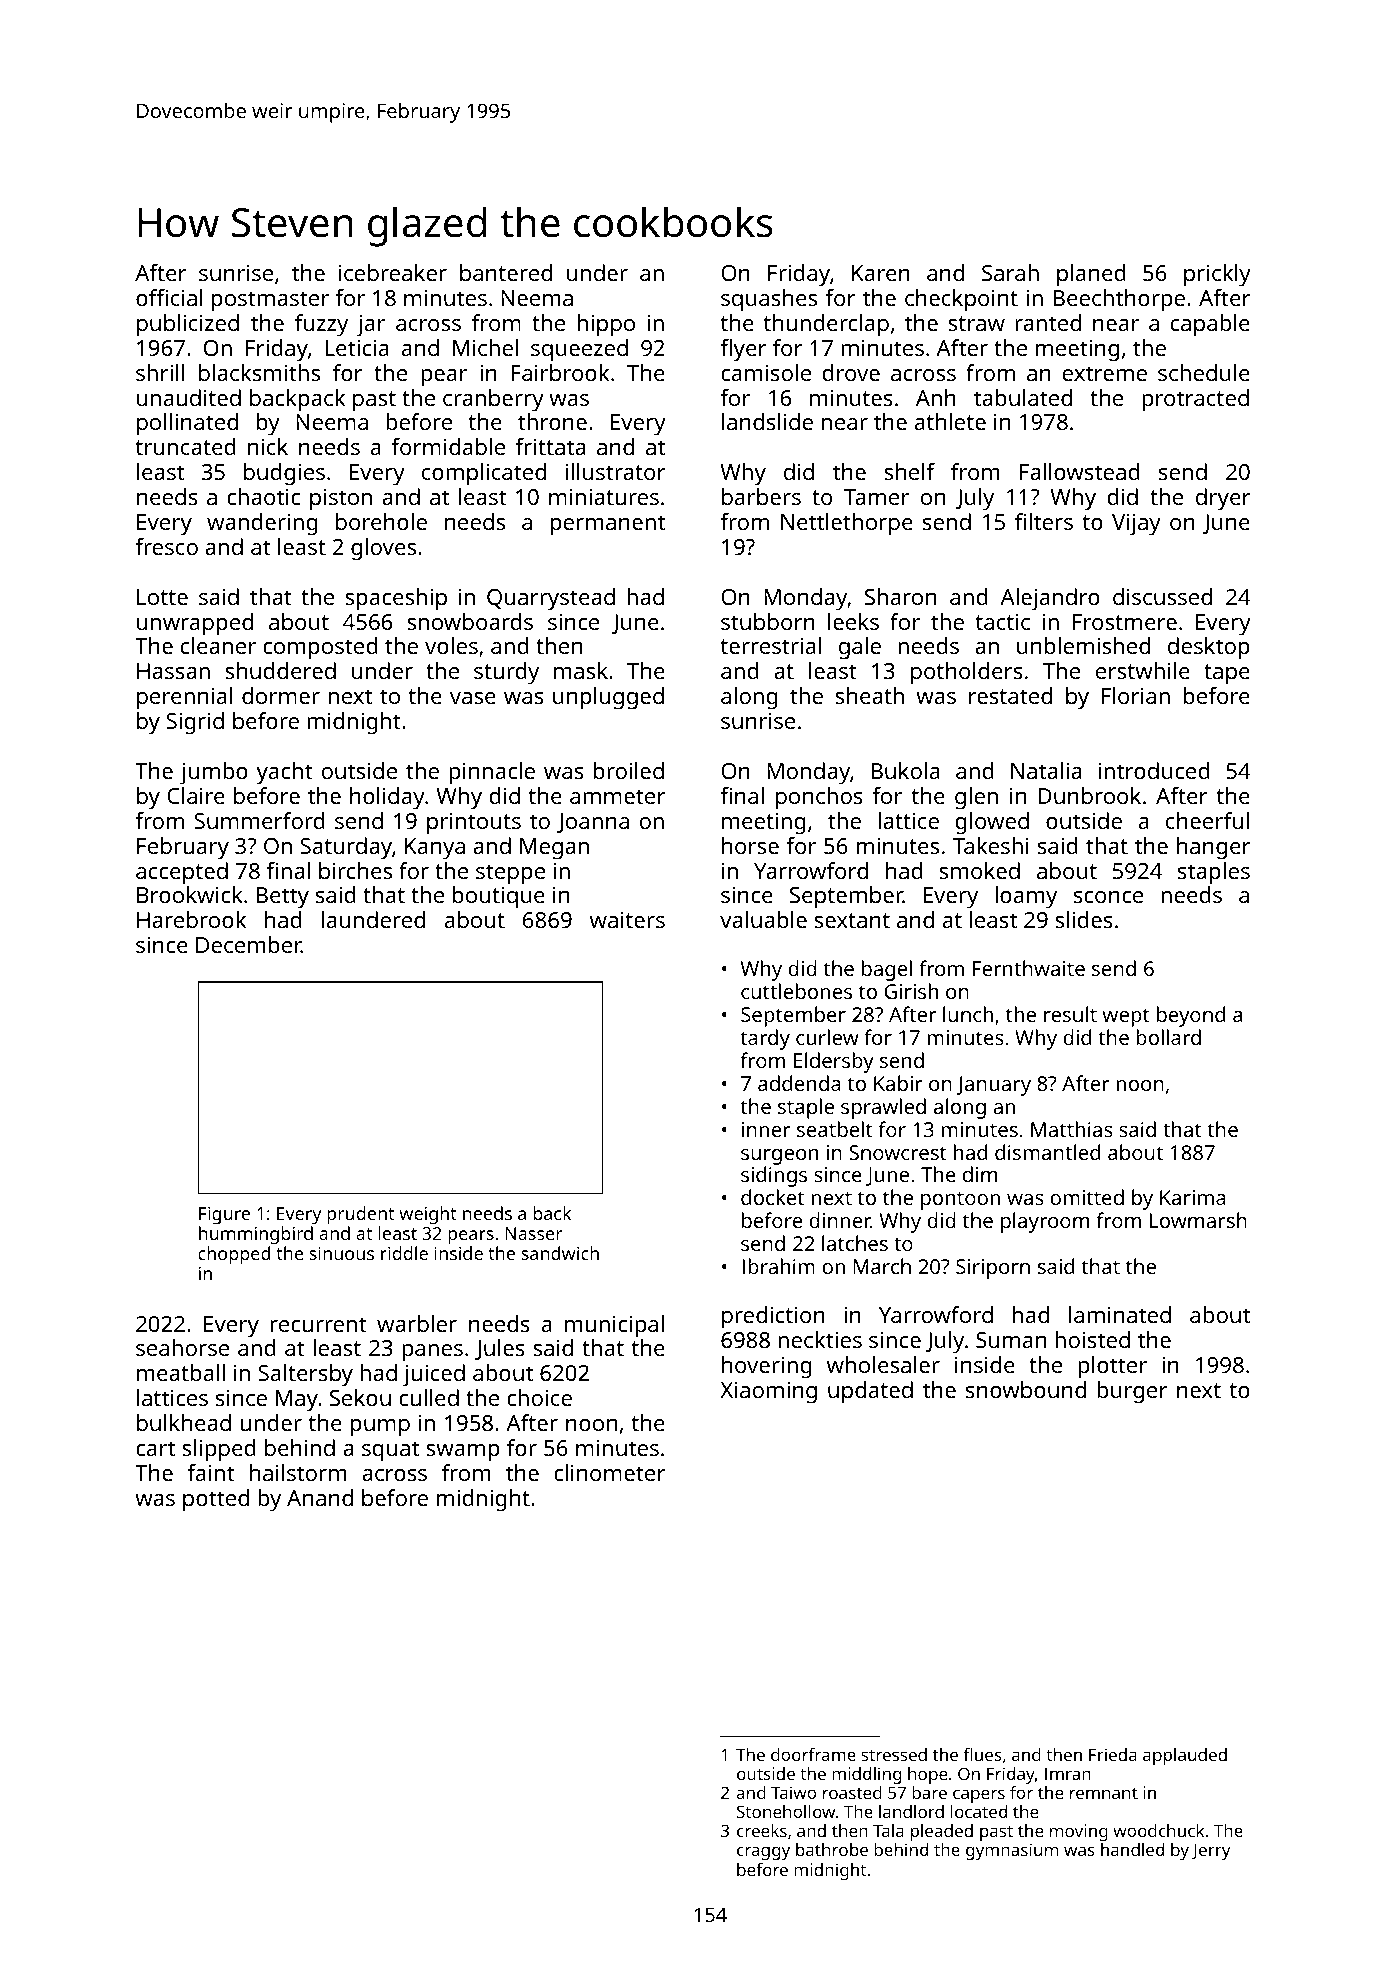 Image resolution: width=1386 pixels, height=1969 pixels. I want to click on Sarah, so click(1010, 272).
